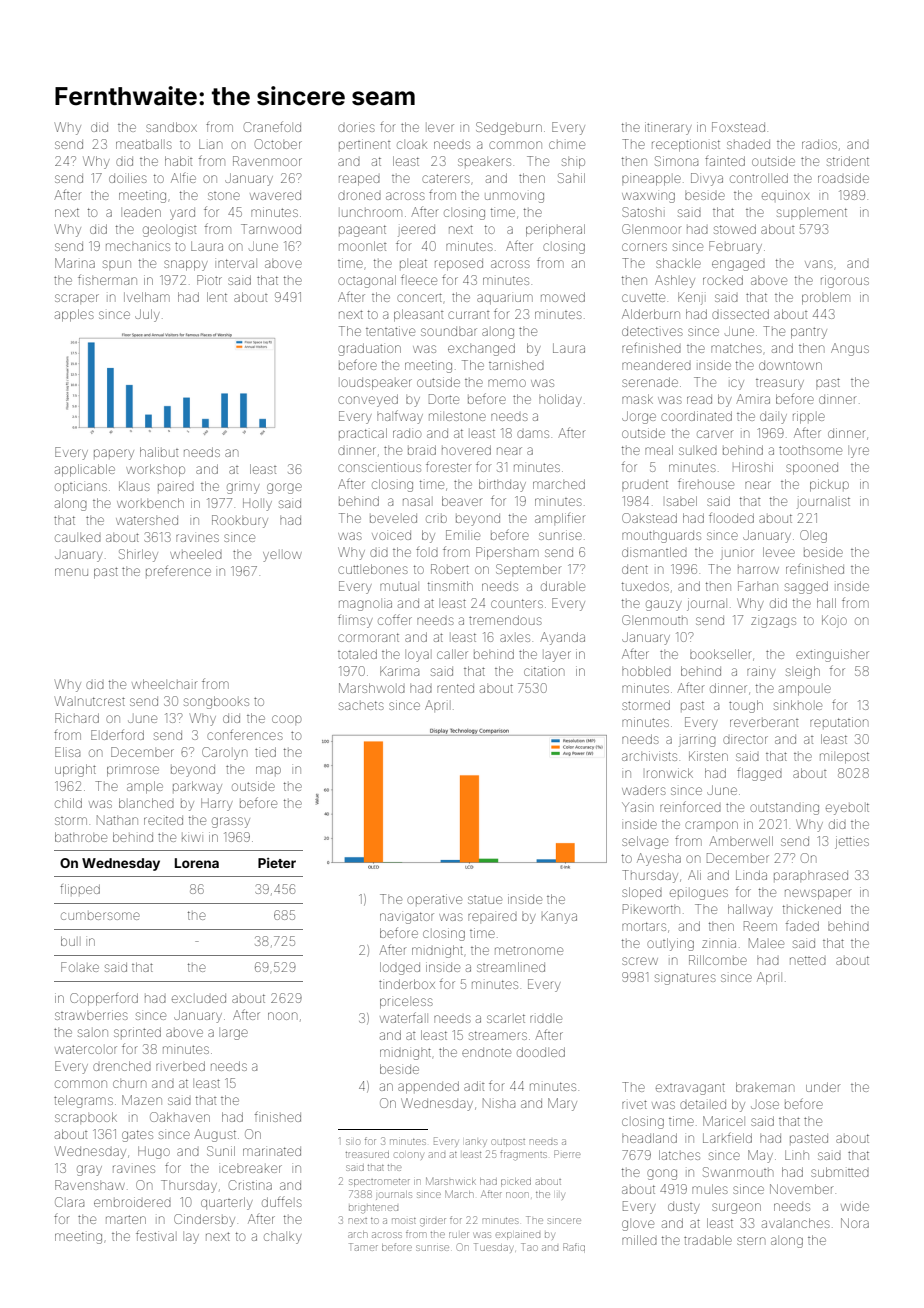  I want to click on jarring, so click(697, 741).
